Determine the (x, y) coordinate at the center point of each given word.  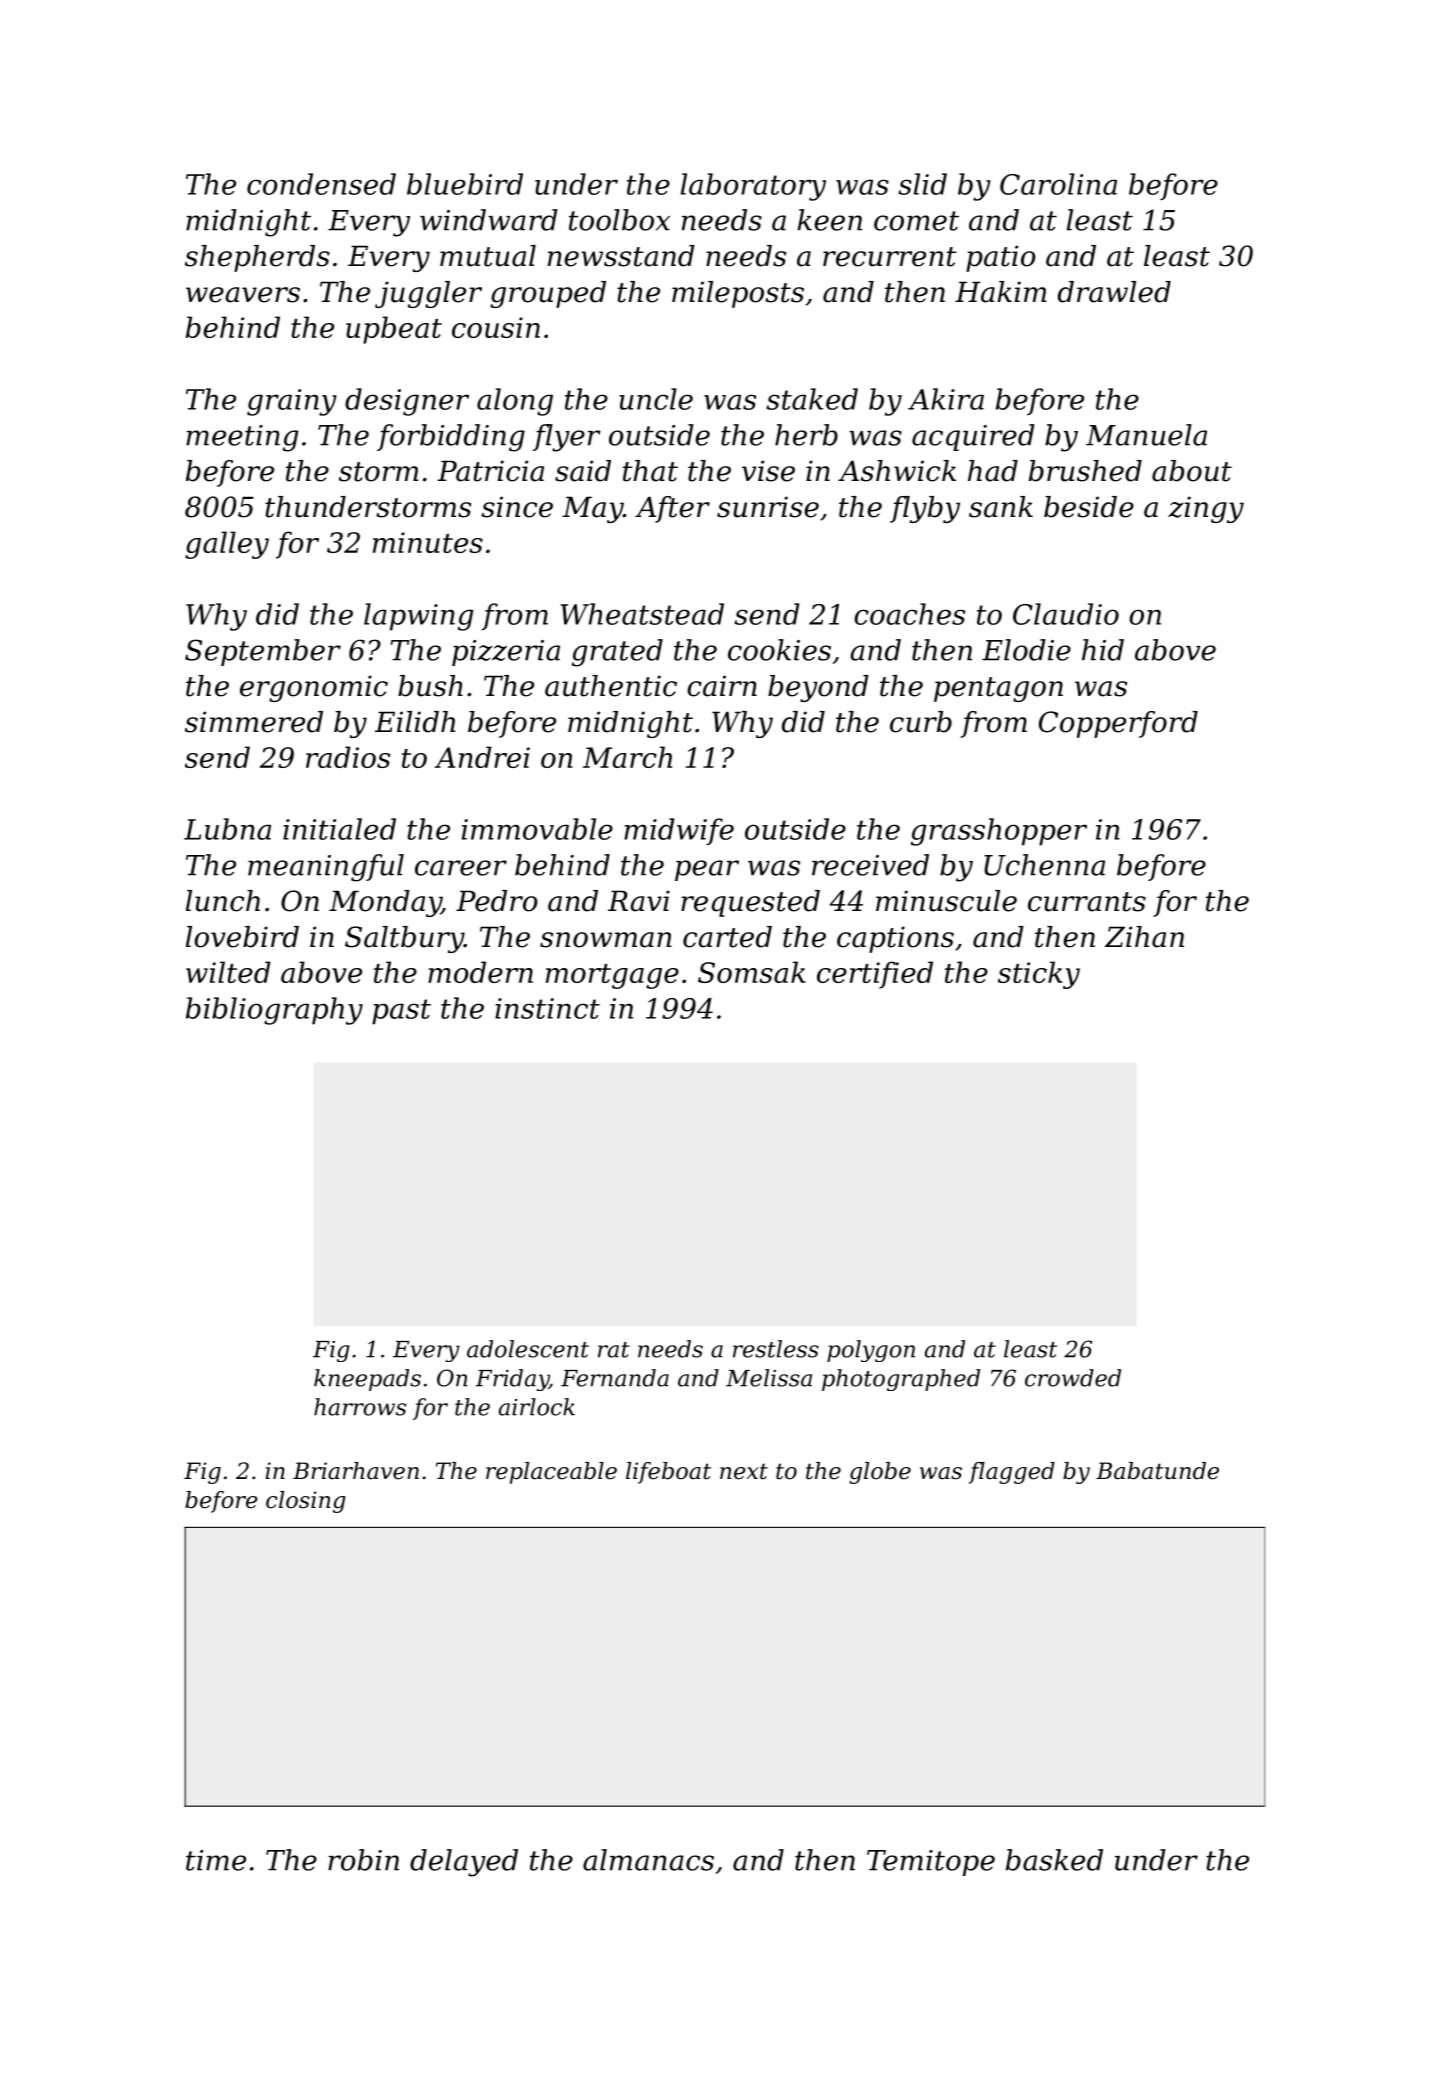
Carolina (1058, 184)
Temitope (931, 1863)
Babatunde (1157, 1471)
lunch (223, 901)
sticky (1039, 975)
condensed (321, 184)
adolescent (528, 1349)
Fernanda (615, 1378)
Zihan (1144, 937)
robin (363, 1860)
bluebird (465, 184)
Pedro (497, 901)
